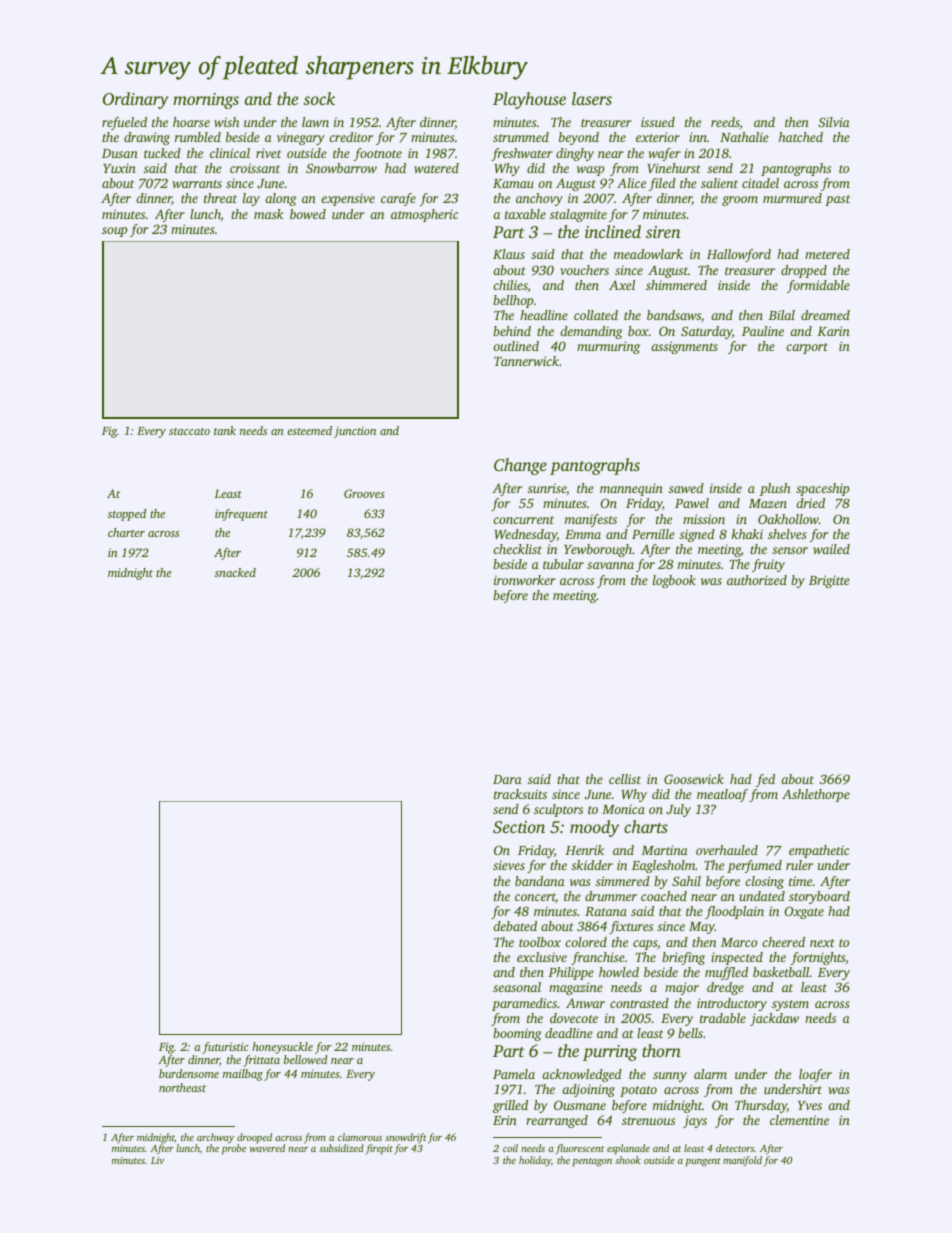  I want to click on Silvia, so click(834, 122).
